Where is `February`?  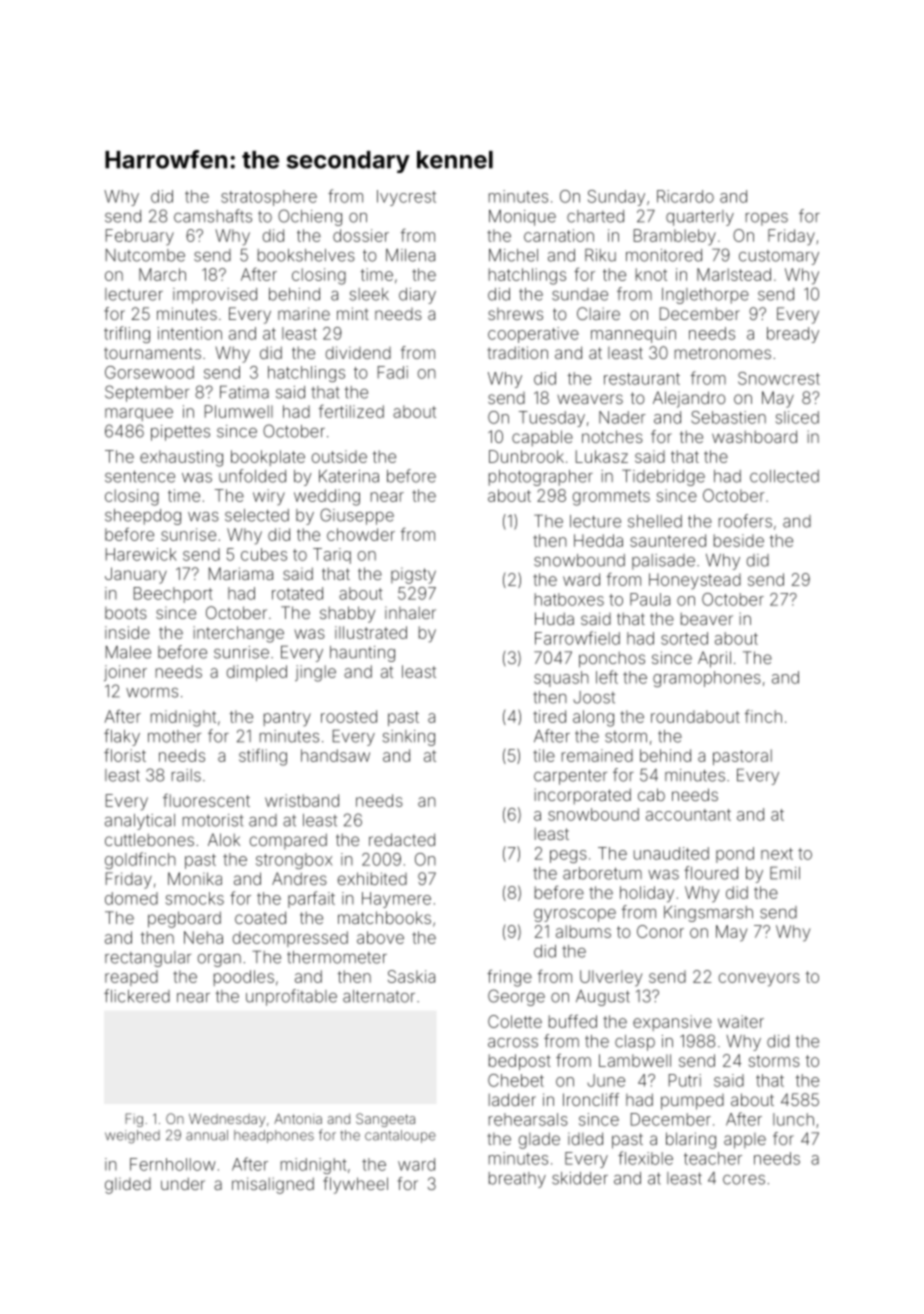 February is located at coordinates (140, 237).
